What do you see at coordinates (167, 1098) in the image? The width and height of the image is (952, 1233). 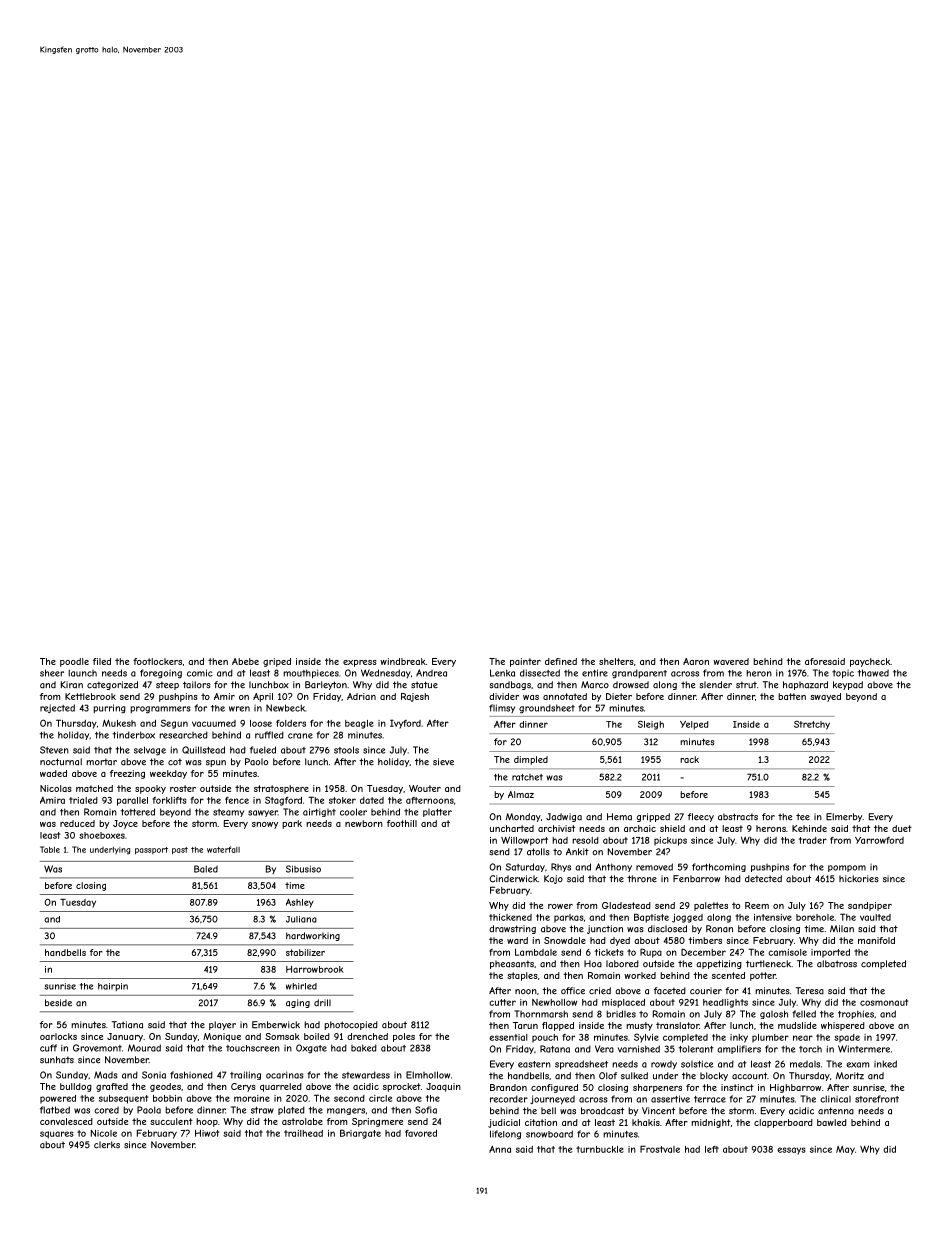 I see `bobbin` at bounding box center [167, 1098].
